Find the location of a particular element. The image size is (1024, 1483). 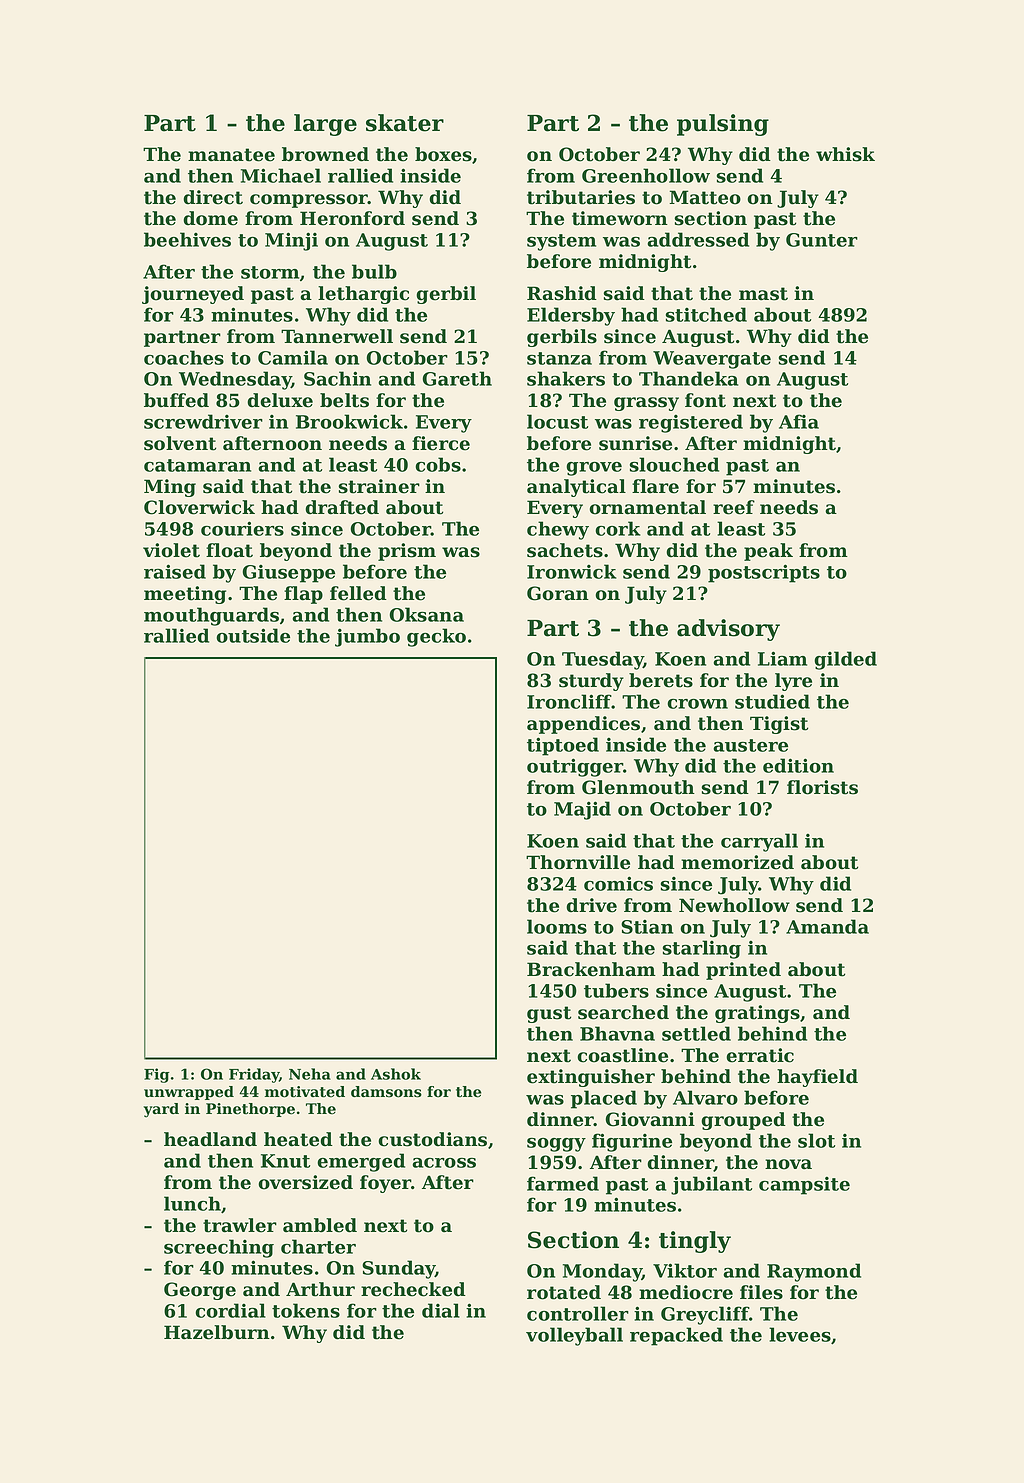

deluxe is located at coordinates (280, 400).
